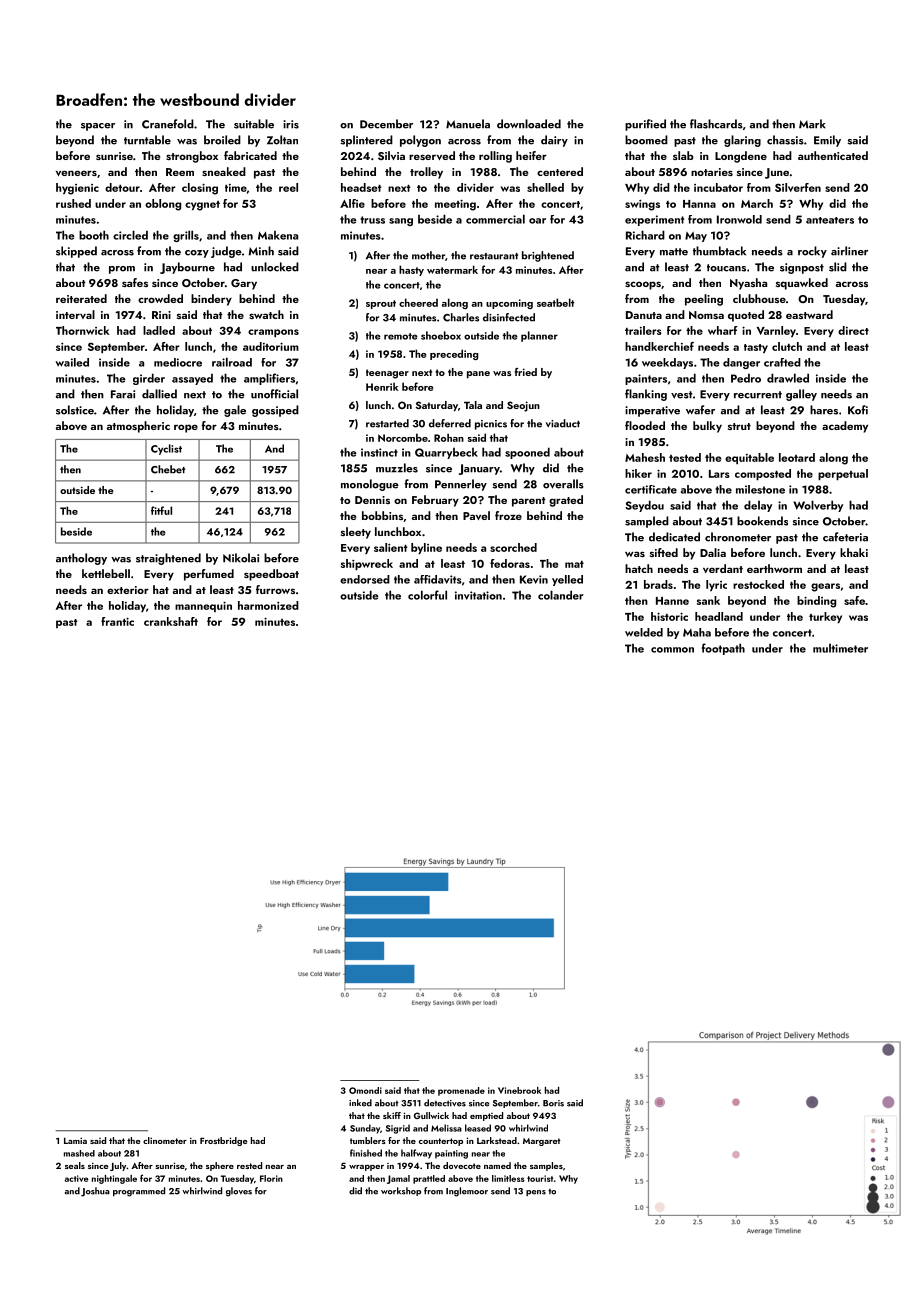 The image size is (924, 1308). Describe the element at coordinates (508, 515) in the screenshot. I see `froze` at that location.
